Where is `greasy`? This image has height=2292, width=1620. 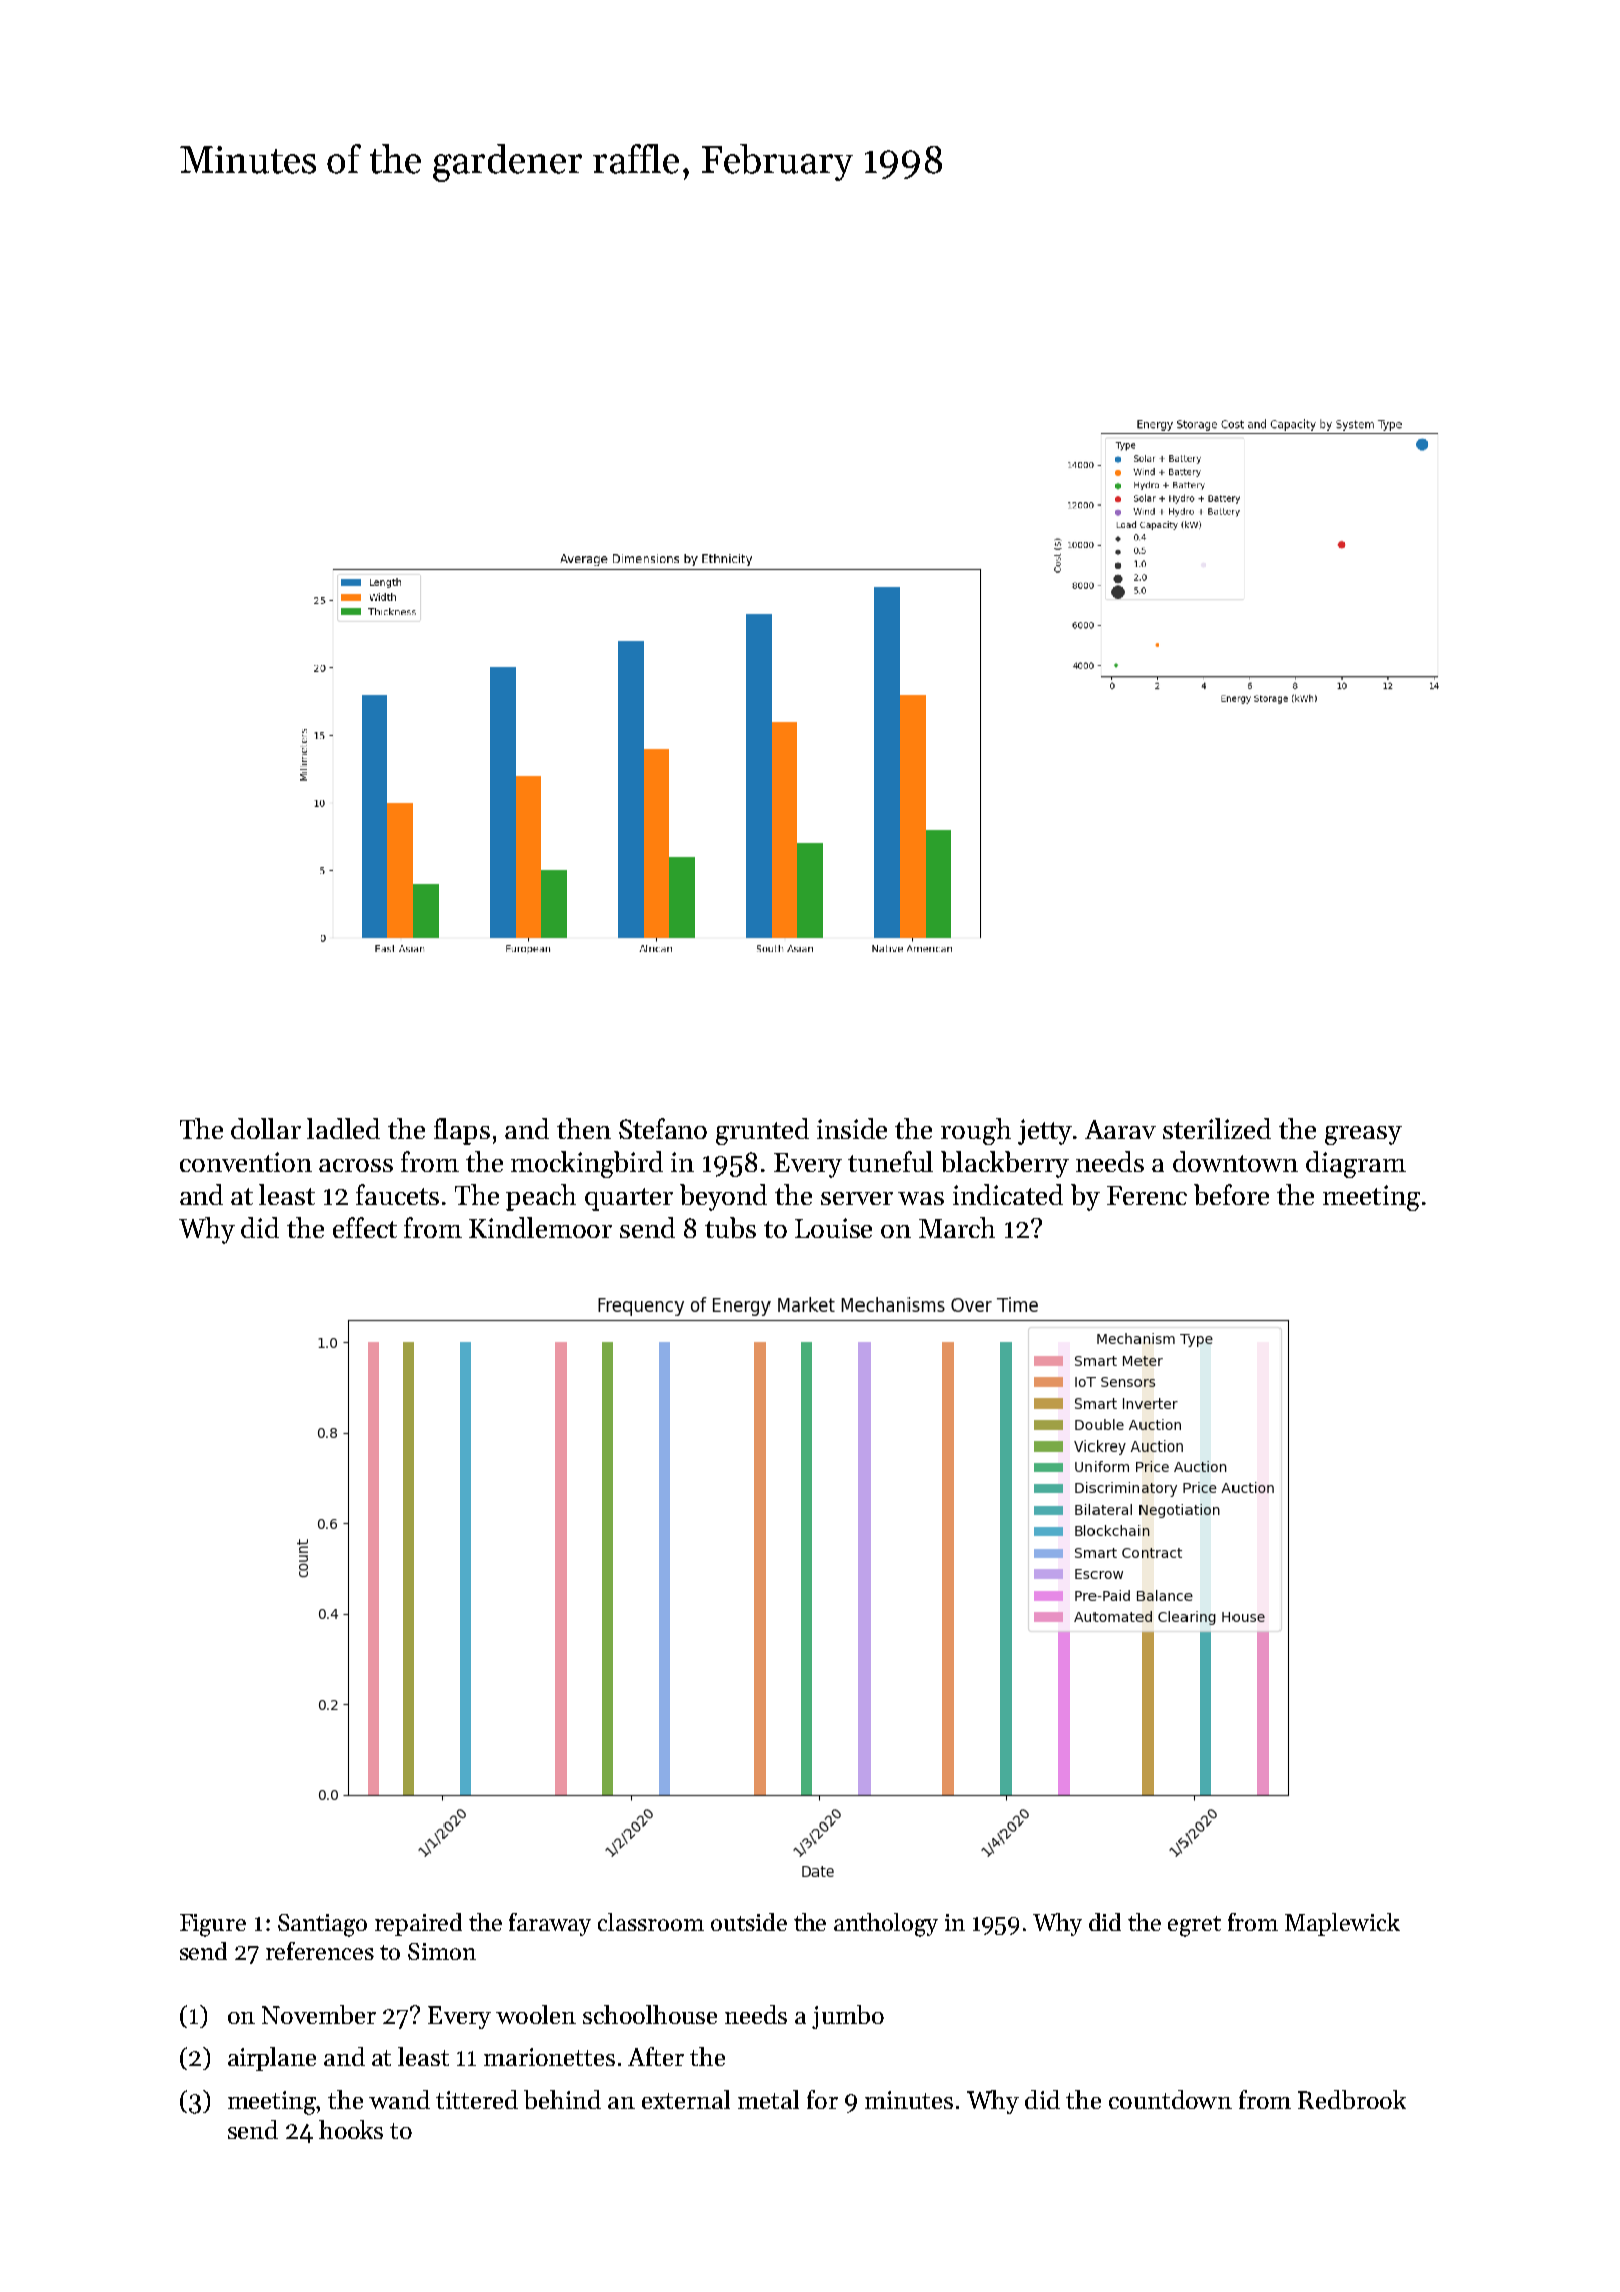 greasy is located at coordinates (1363, 1135).
